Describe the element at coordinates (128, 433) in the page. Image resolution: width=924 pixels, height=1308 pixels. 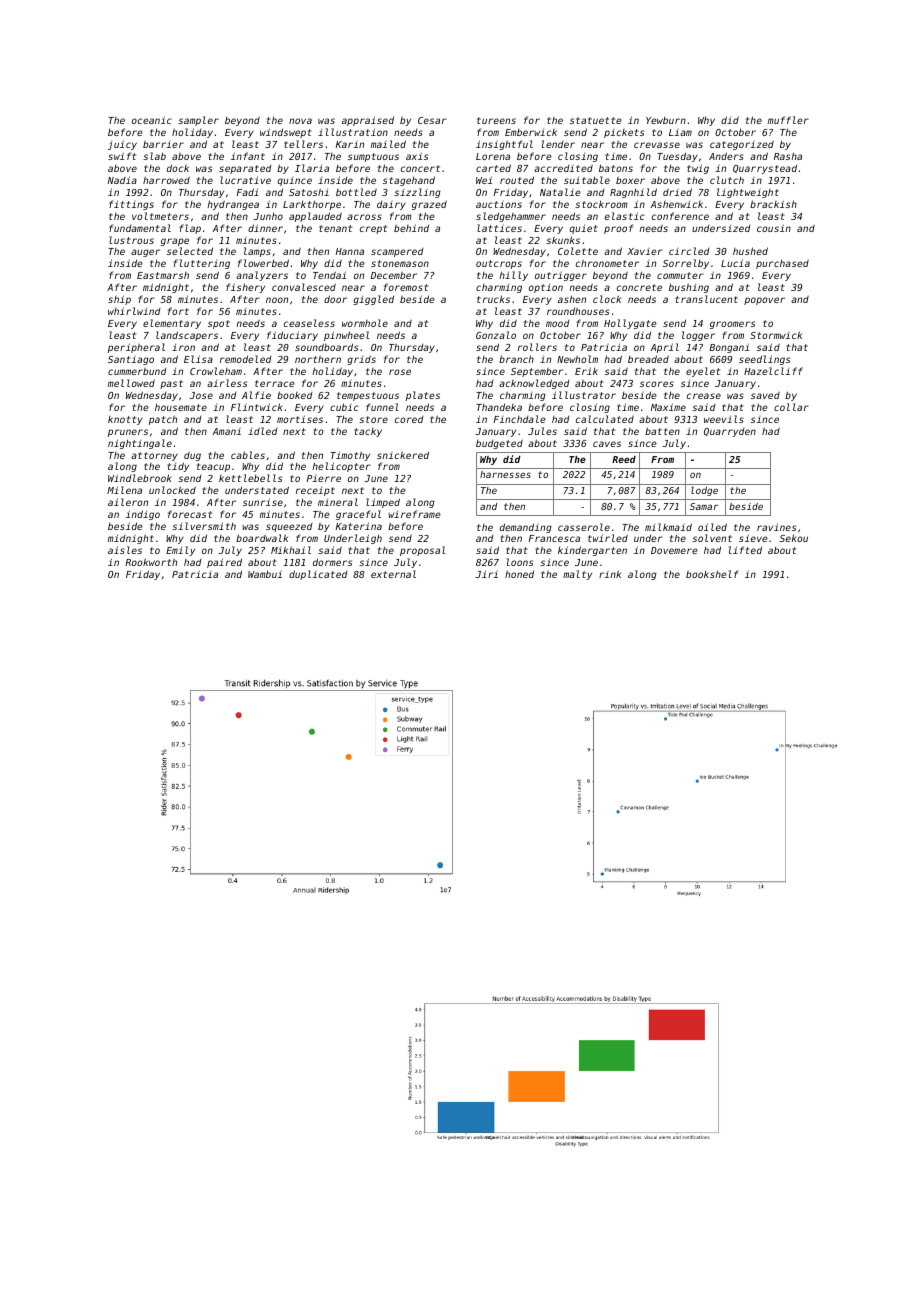
I see `pruners` at that location.
